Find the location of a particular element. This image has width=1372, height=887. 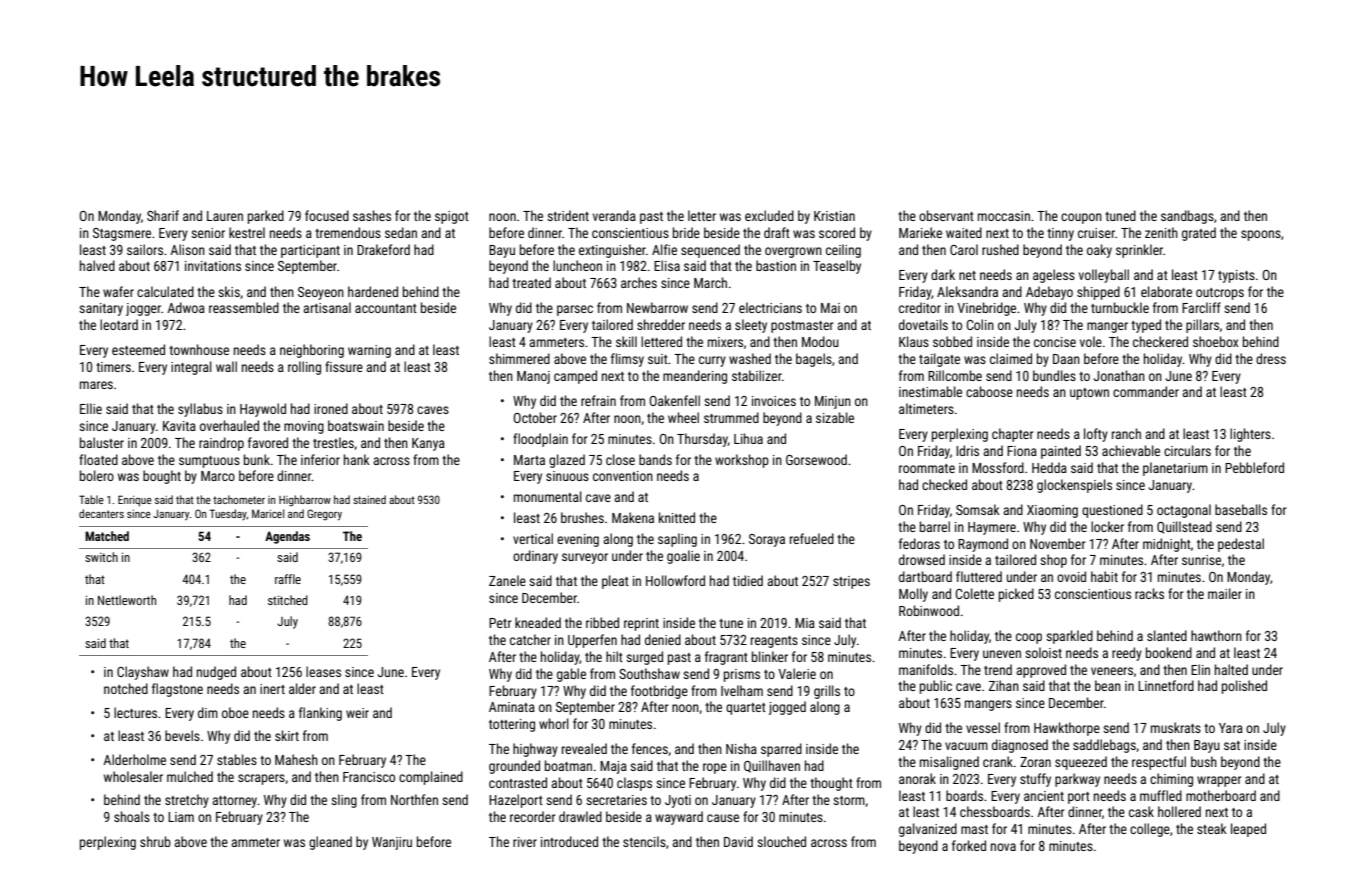

Valerie is located at coordinates (797, 673).
